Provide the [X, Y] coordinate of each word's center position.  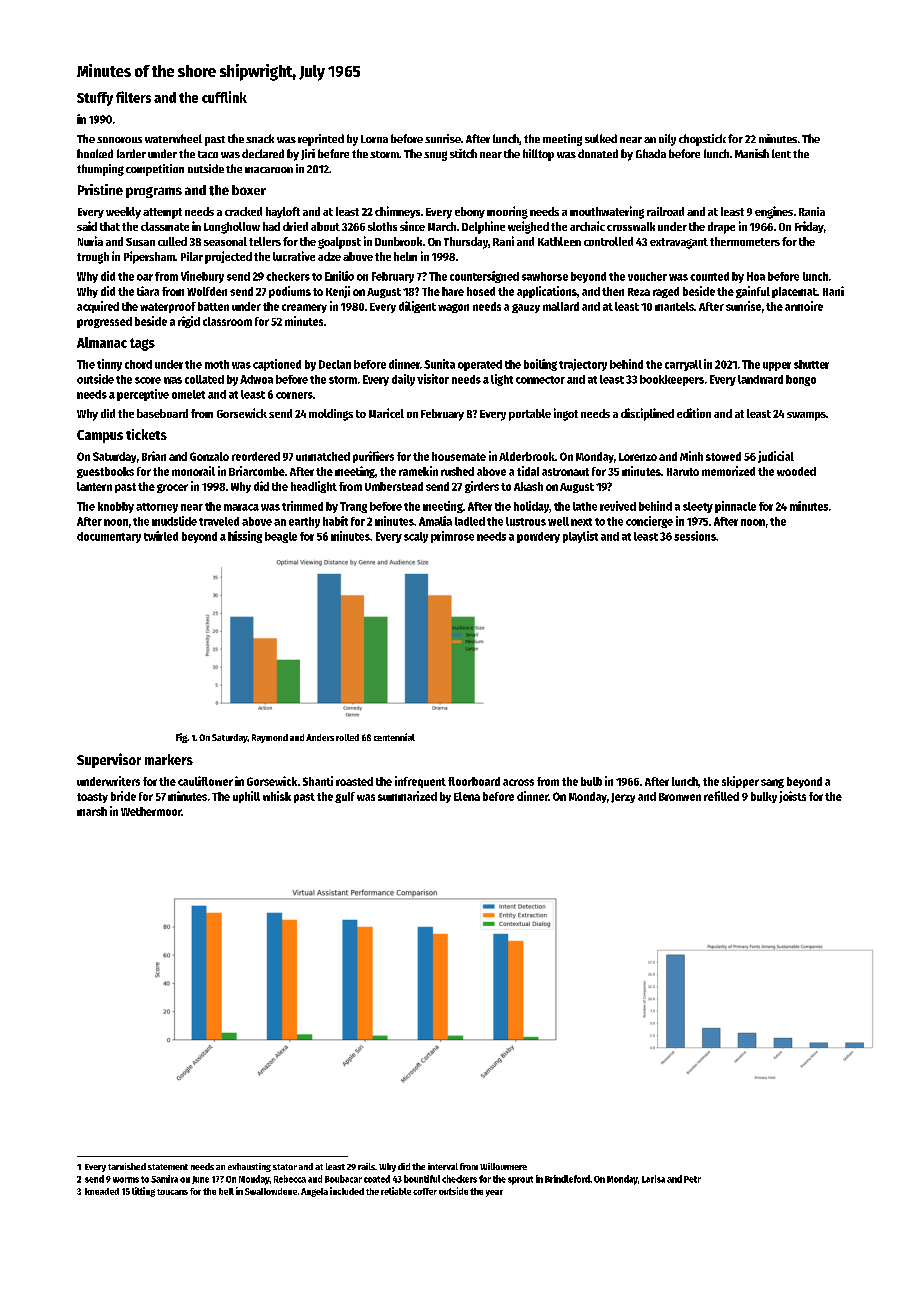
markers [169, 759]
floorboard [474, 781]
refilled [721, 796]
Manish [752, 153]
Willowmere [503, 1166]
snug [435, 156]
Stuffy [95, 99]
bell [226, 1191]
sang [772, 783]
